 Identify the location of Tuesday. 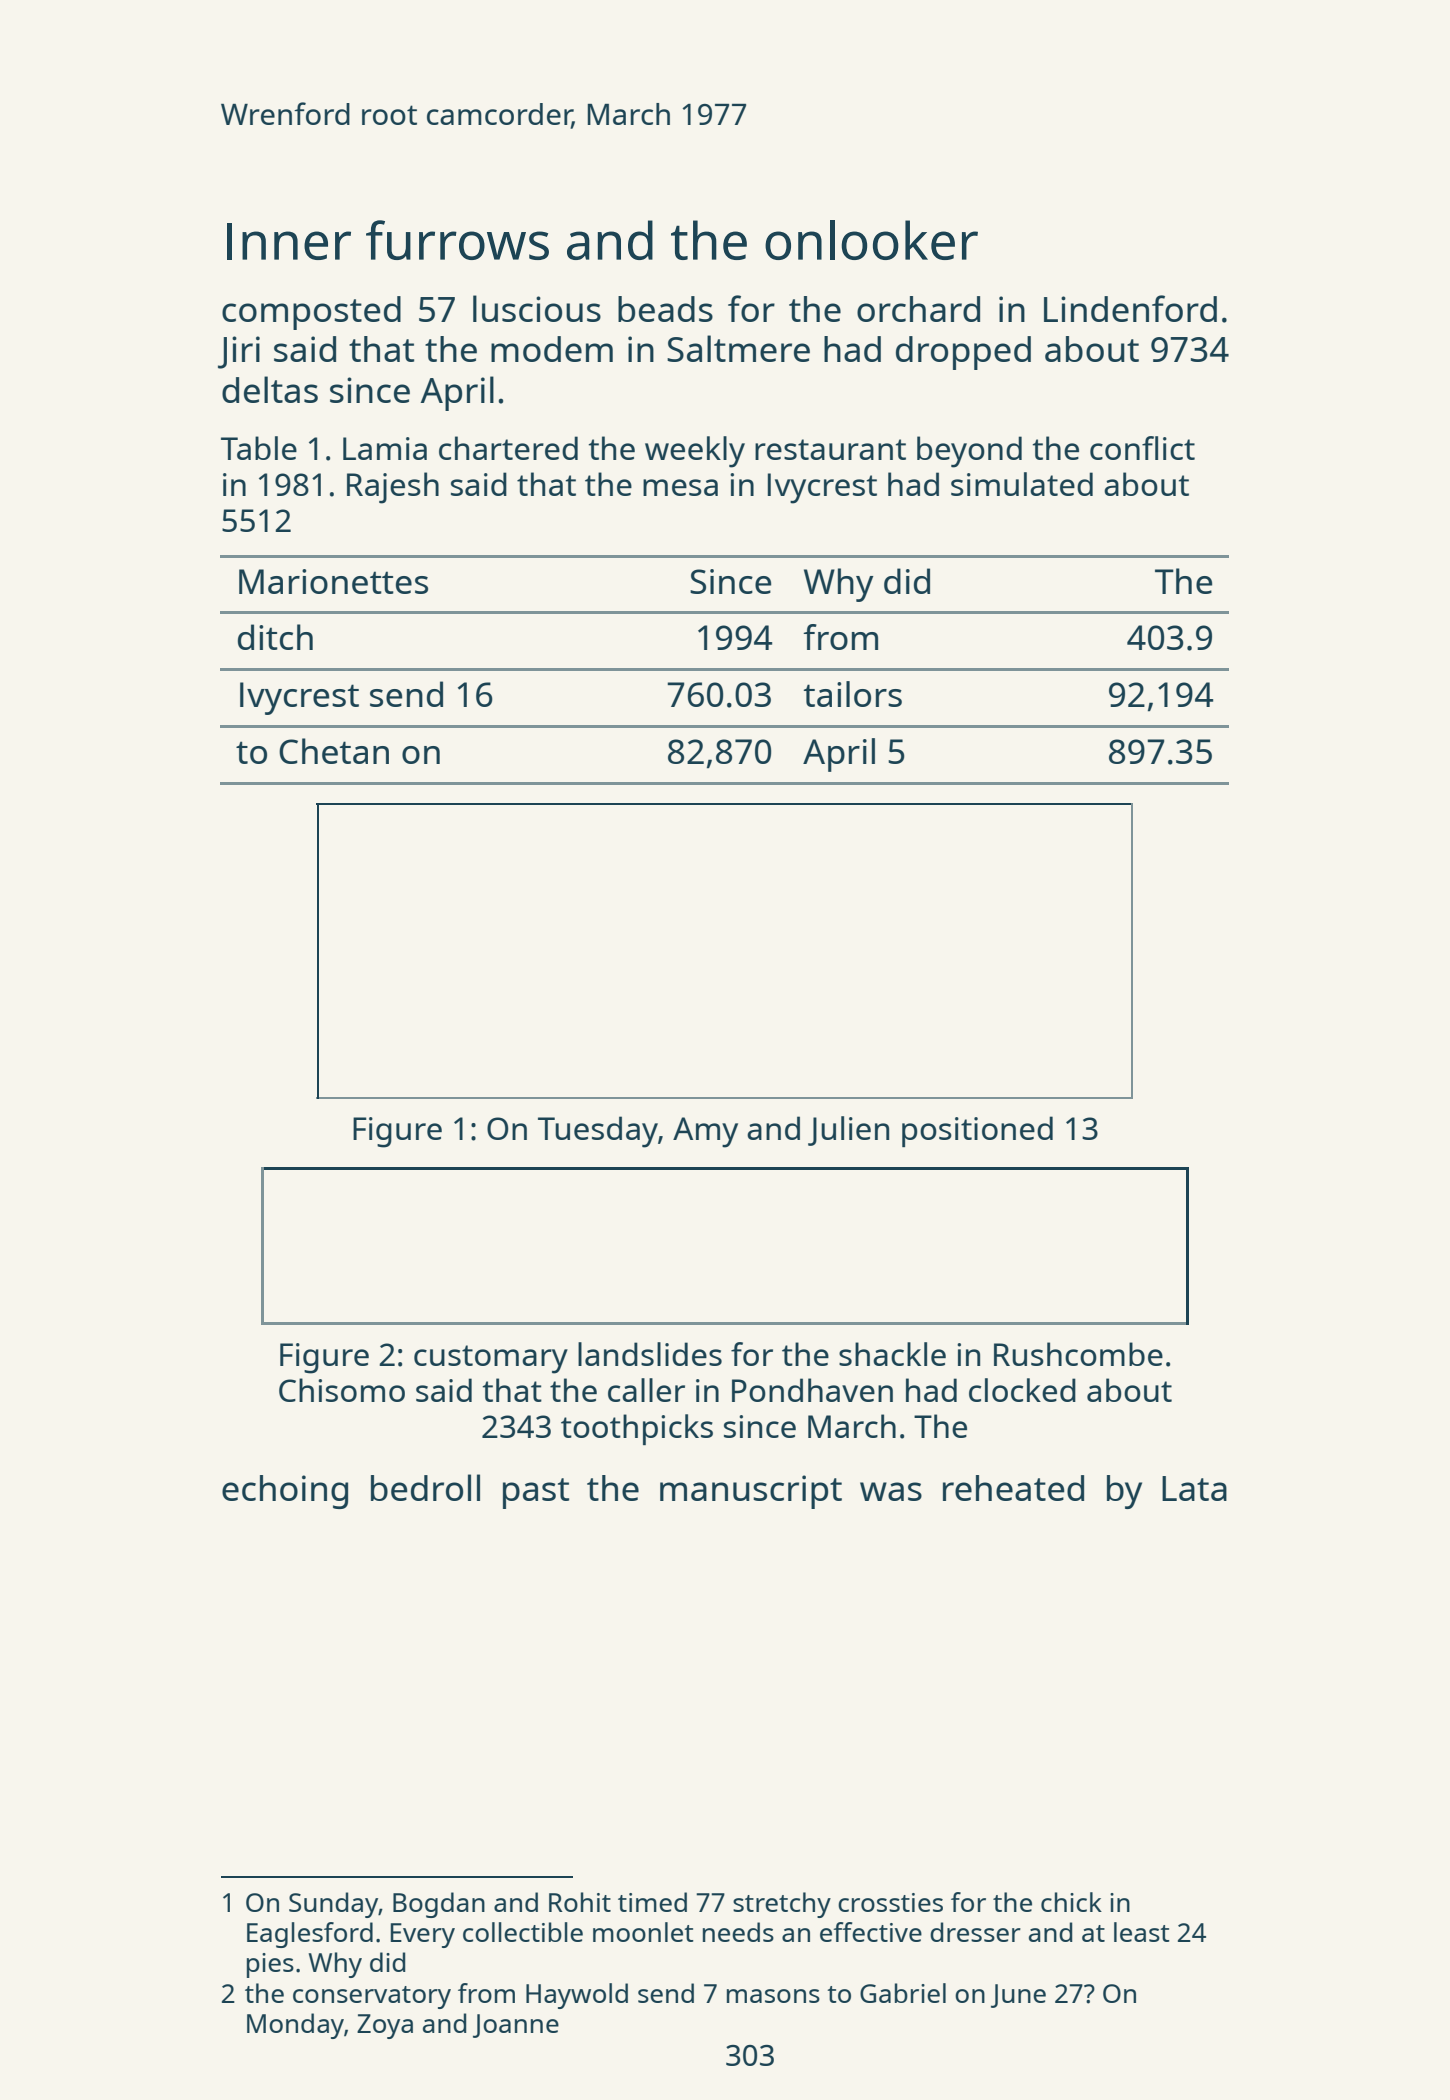
(598, 1132).
